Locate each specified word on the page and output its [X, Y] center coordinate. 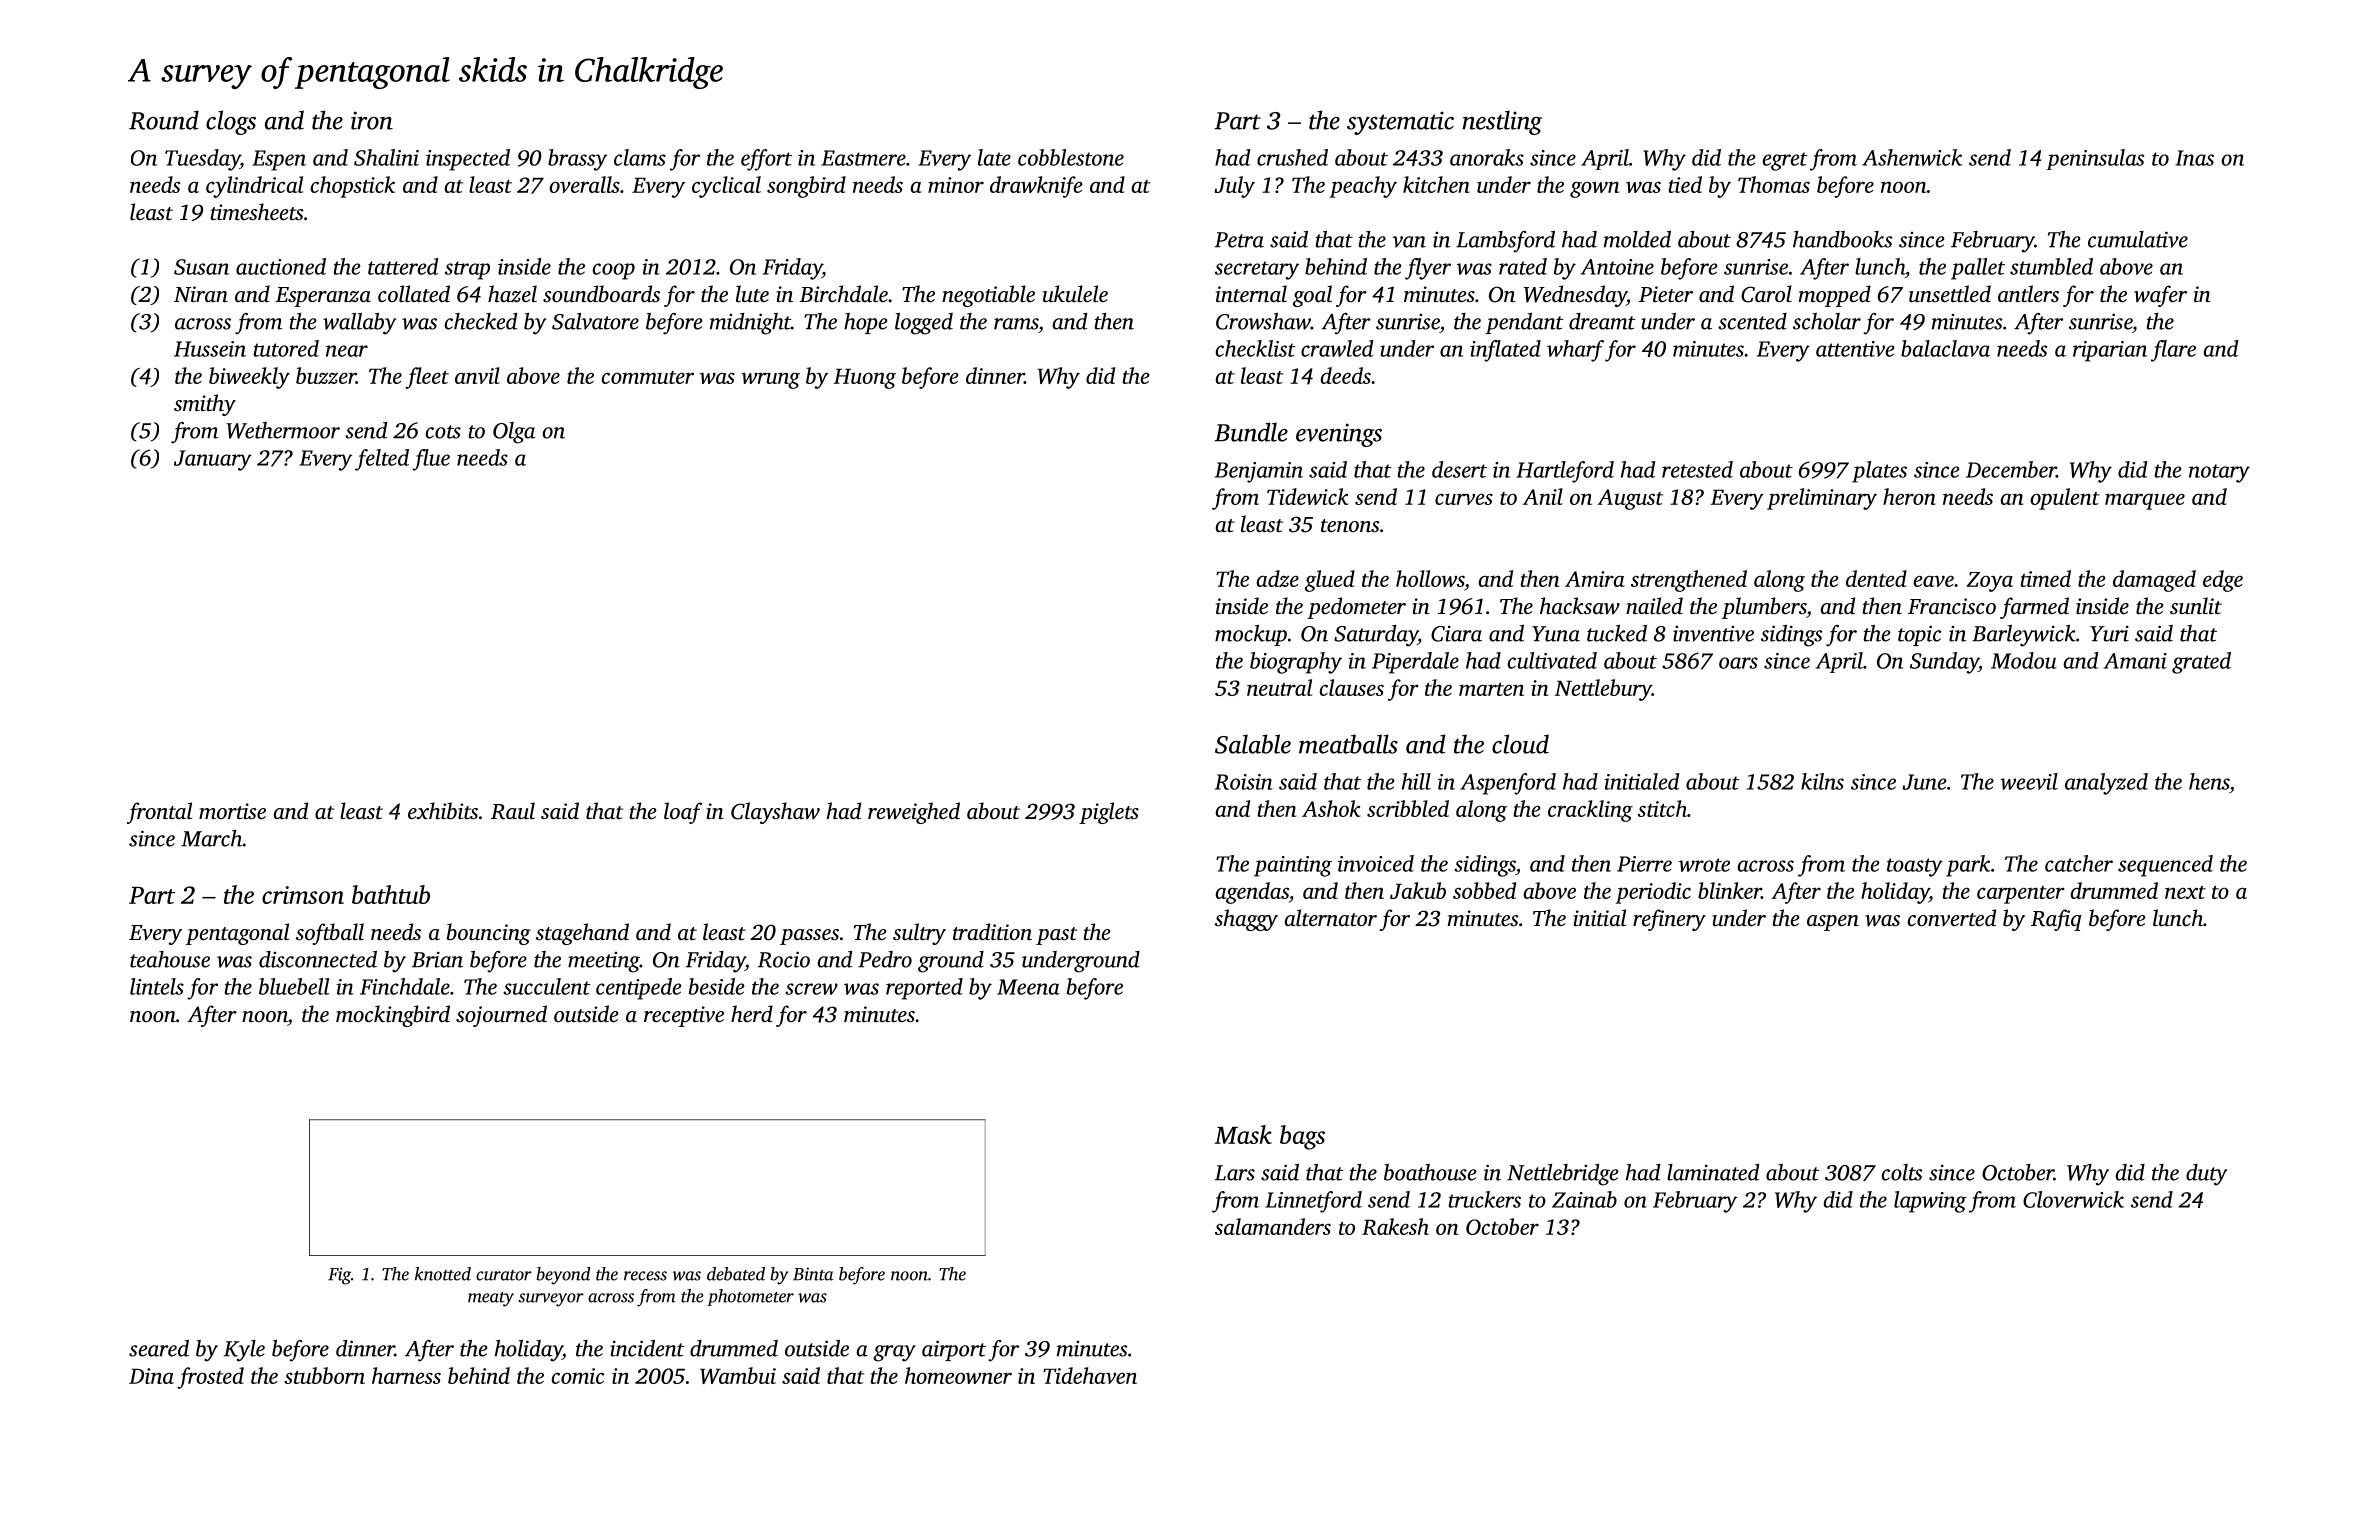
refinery [1669, 920]
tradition [992, 931]
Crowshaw [1263, 321]
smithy [205, 405]
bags [1302, 1137]
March [211, 838]
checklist [1255, 348]
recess [645, 1276]
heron [1909, 496]
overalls [584, 184]
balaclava [1945, 348]
